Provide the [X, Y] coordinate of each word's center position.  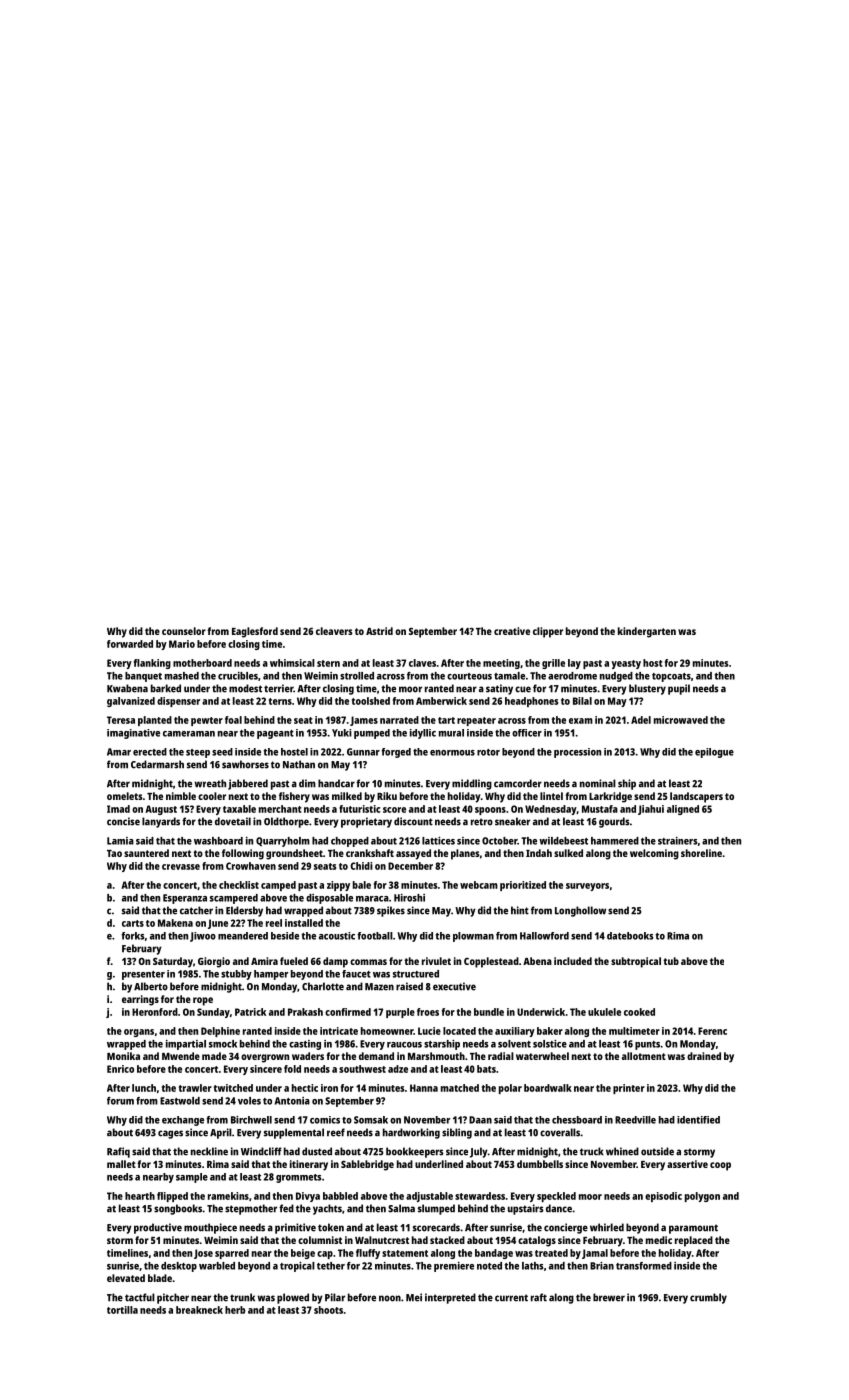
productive [158, 1228]
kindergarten [647, 632]
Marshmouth [436, 1056]
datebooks [630, 936]
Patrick [250, 1012]
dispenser [178, 702]
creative [512, 631]
